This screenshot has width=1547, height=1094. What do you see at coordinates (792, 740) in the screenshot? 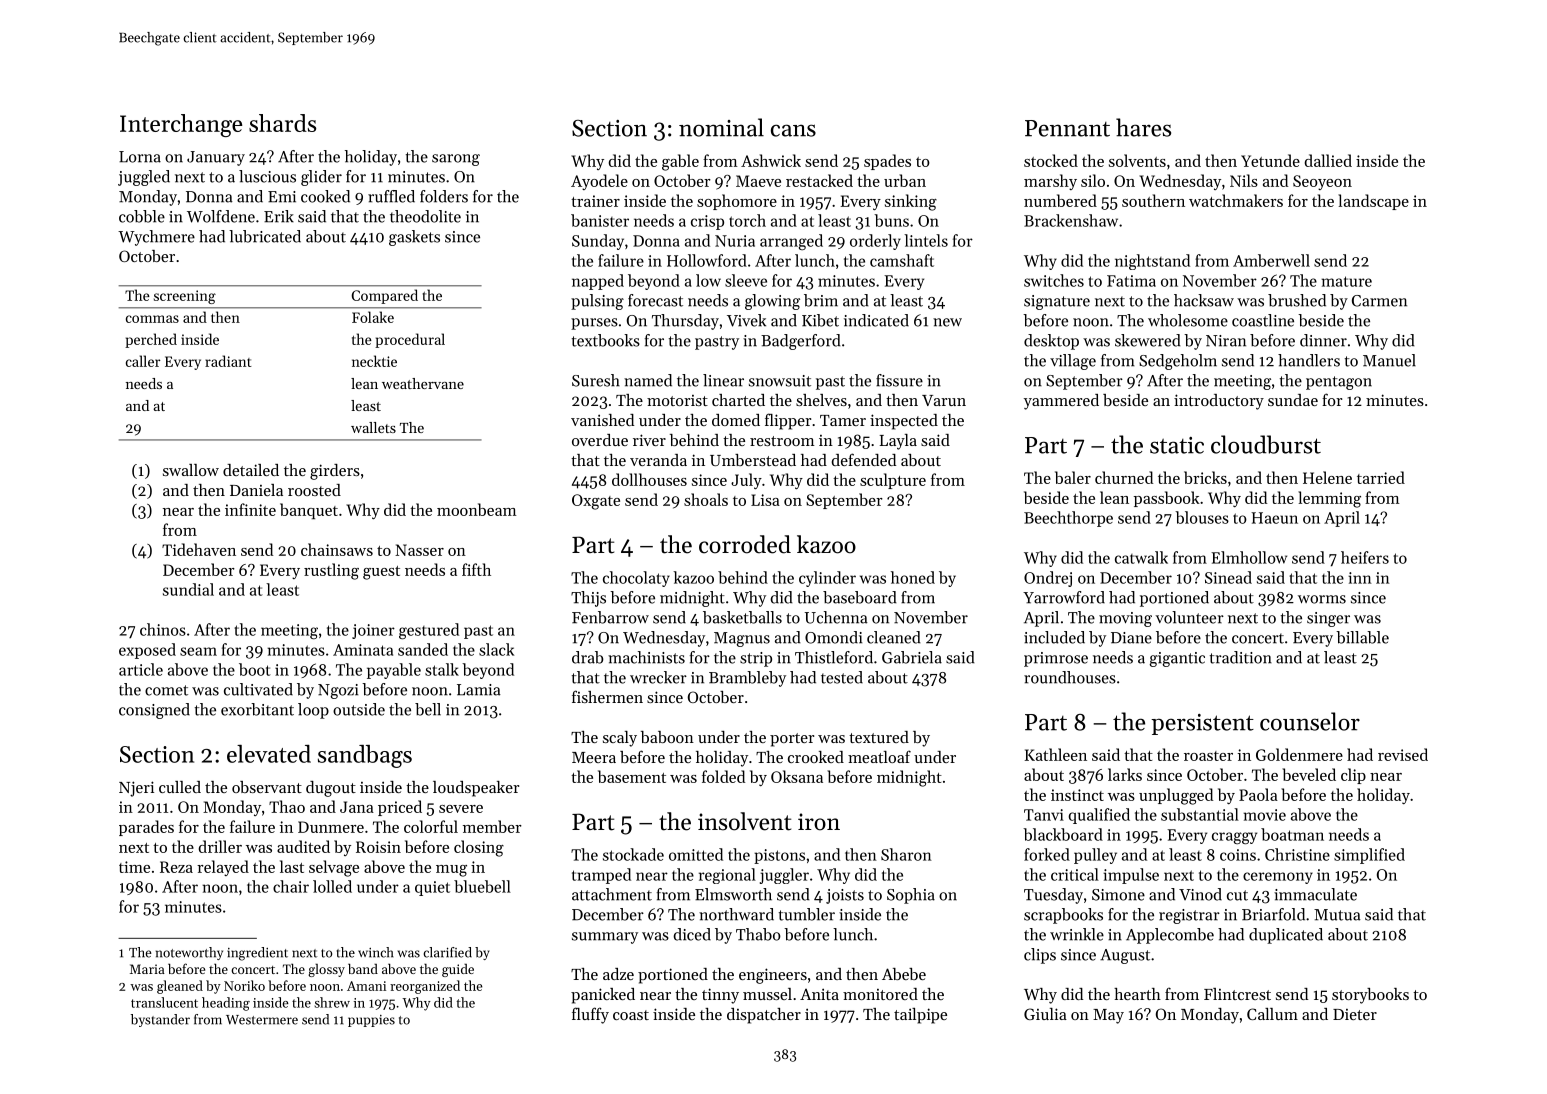
I see `porter` at bounding box center [792, 740].
